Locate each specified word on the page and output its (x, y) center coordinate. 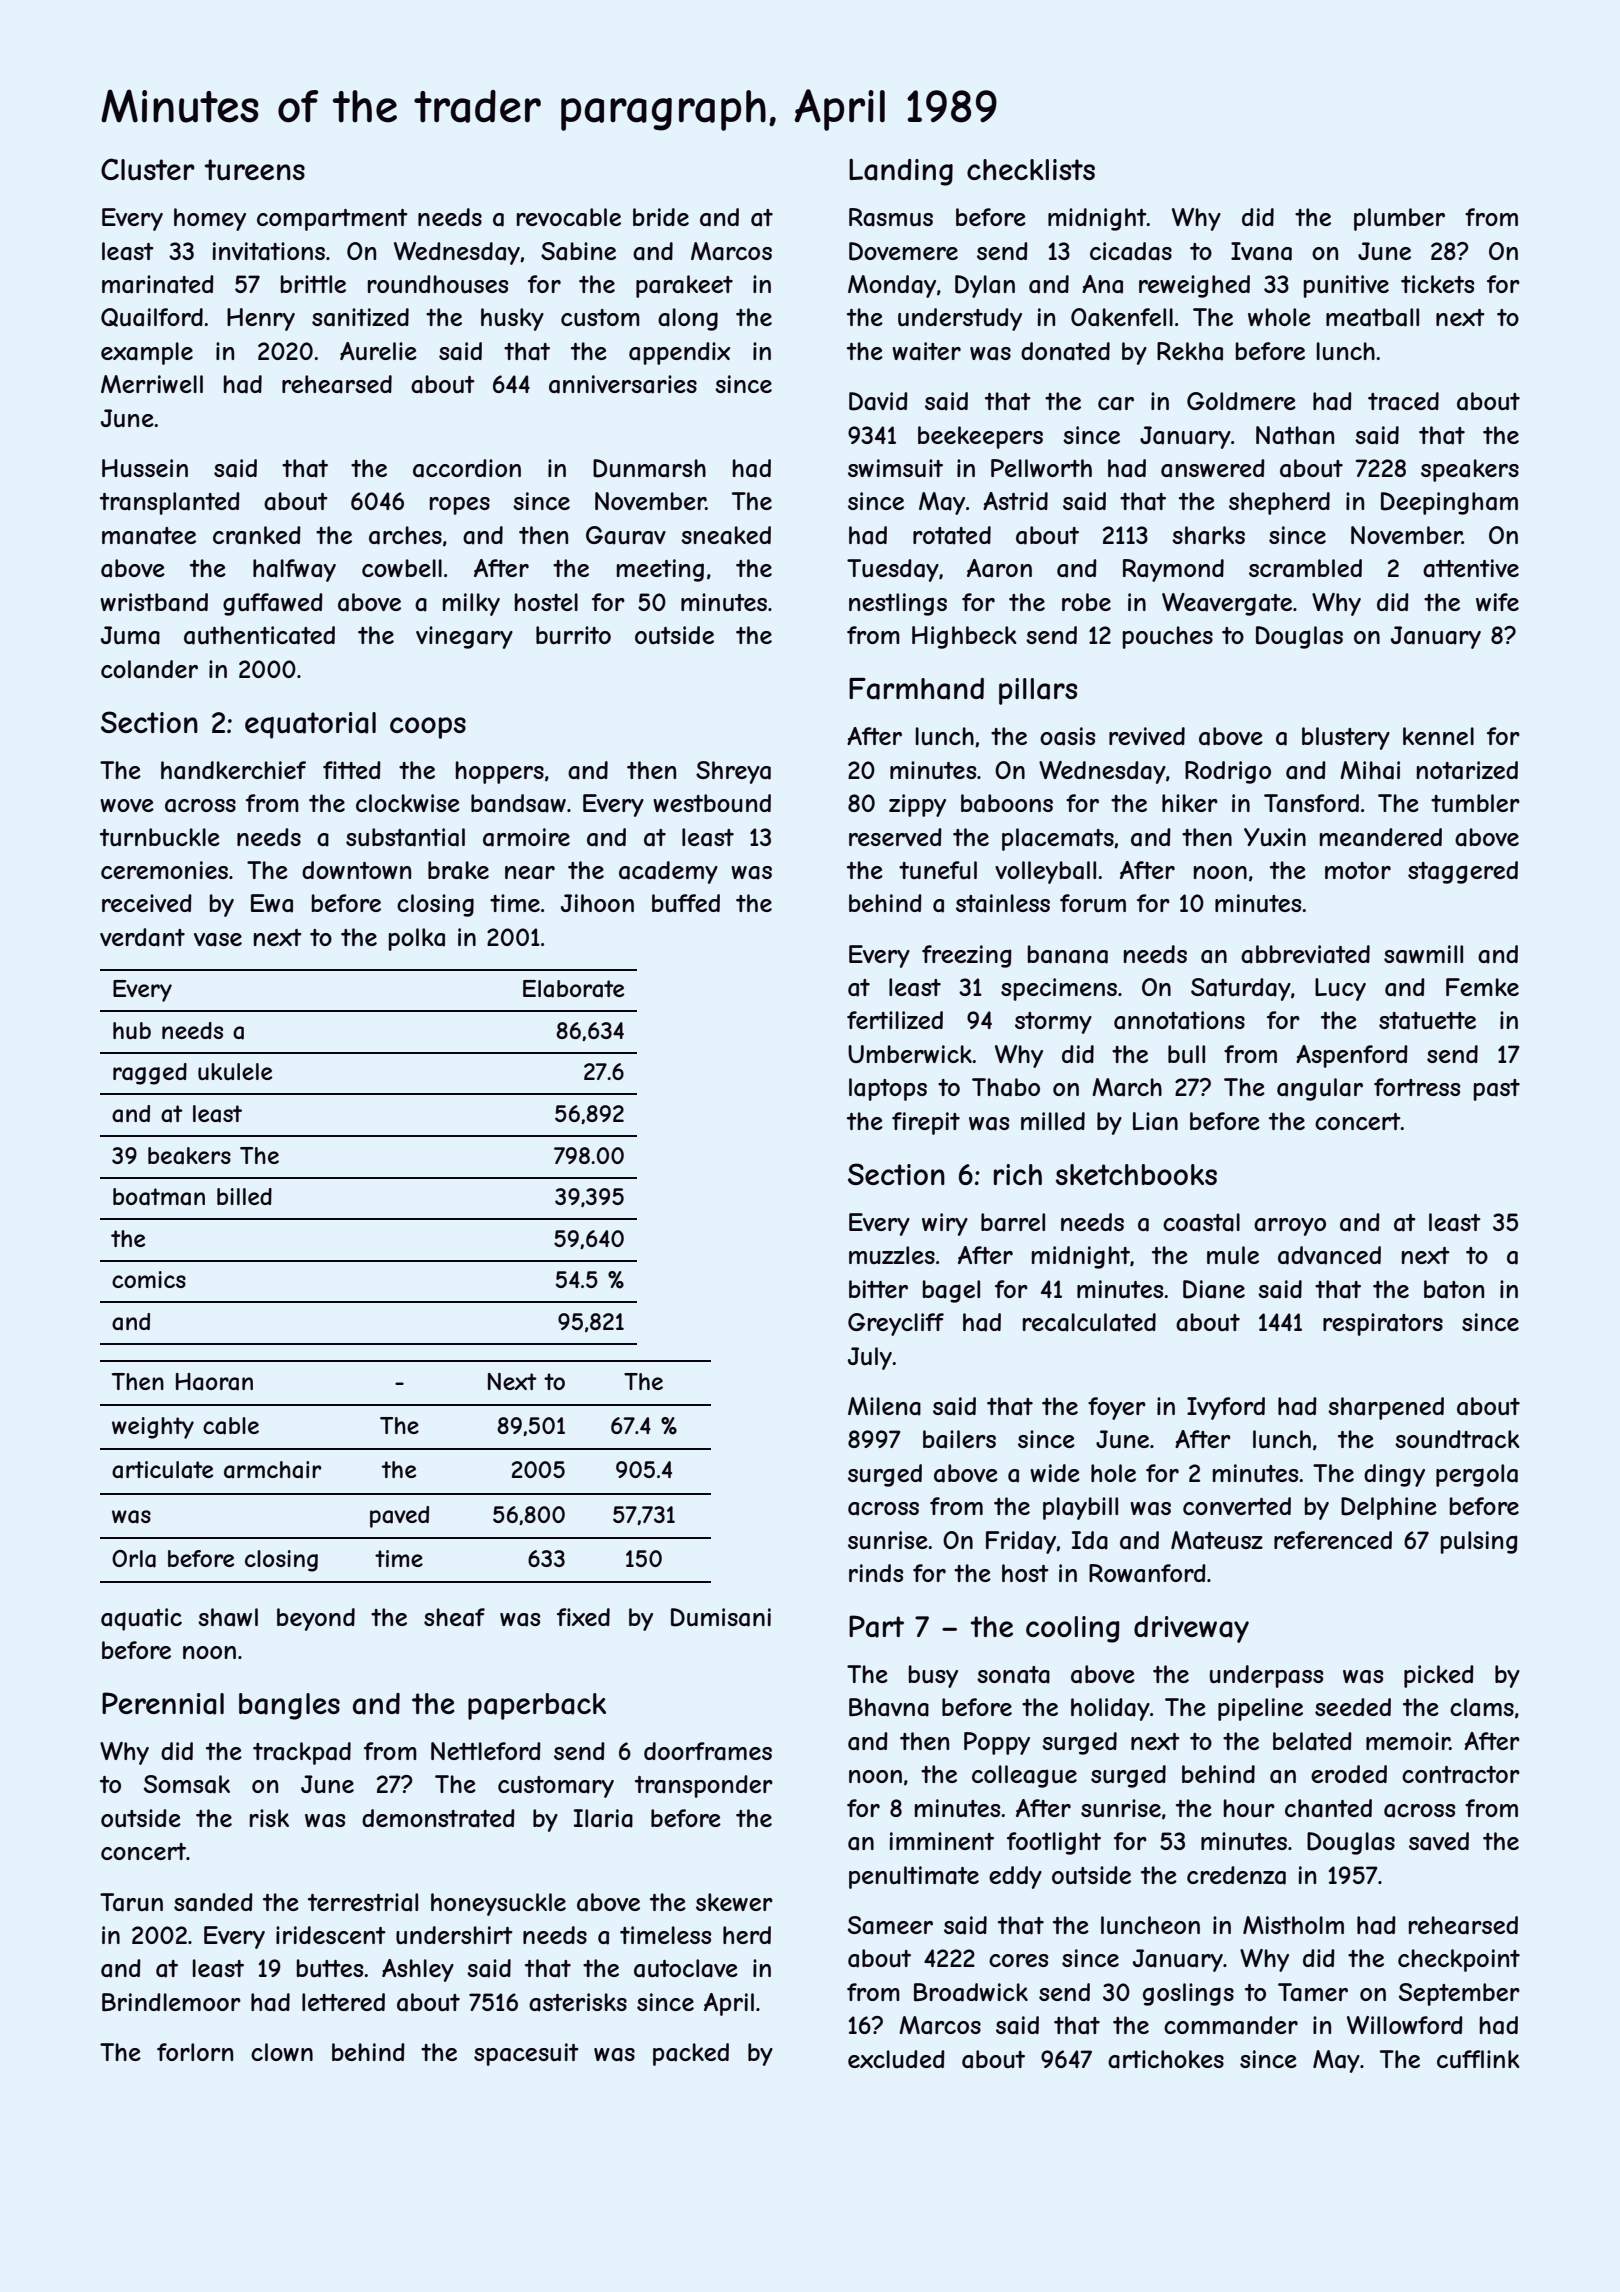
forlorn (195, 2052)
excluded (896, 2059)
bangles (289, 1706)
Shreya (733, 772)
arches (405, 535)
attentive (1471, 568)
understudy (960, 319)
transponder (704, 1786)
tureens (255, 170)
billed (244, 1196)
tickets (1437, 284)
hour (1249, 1808)
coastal (1201, 1222)
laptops (888, 1089)
